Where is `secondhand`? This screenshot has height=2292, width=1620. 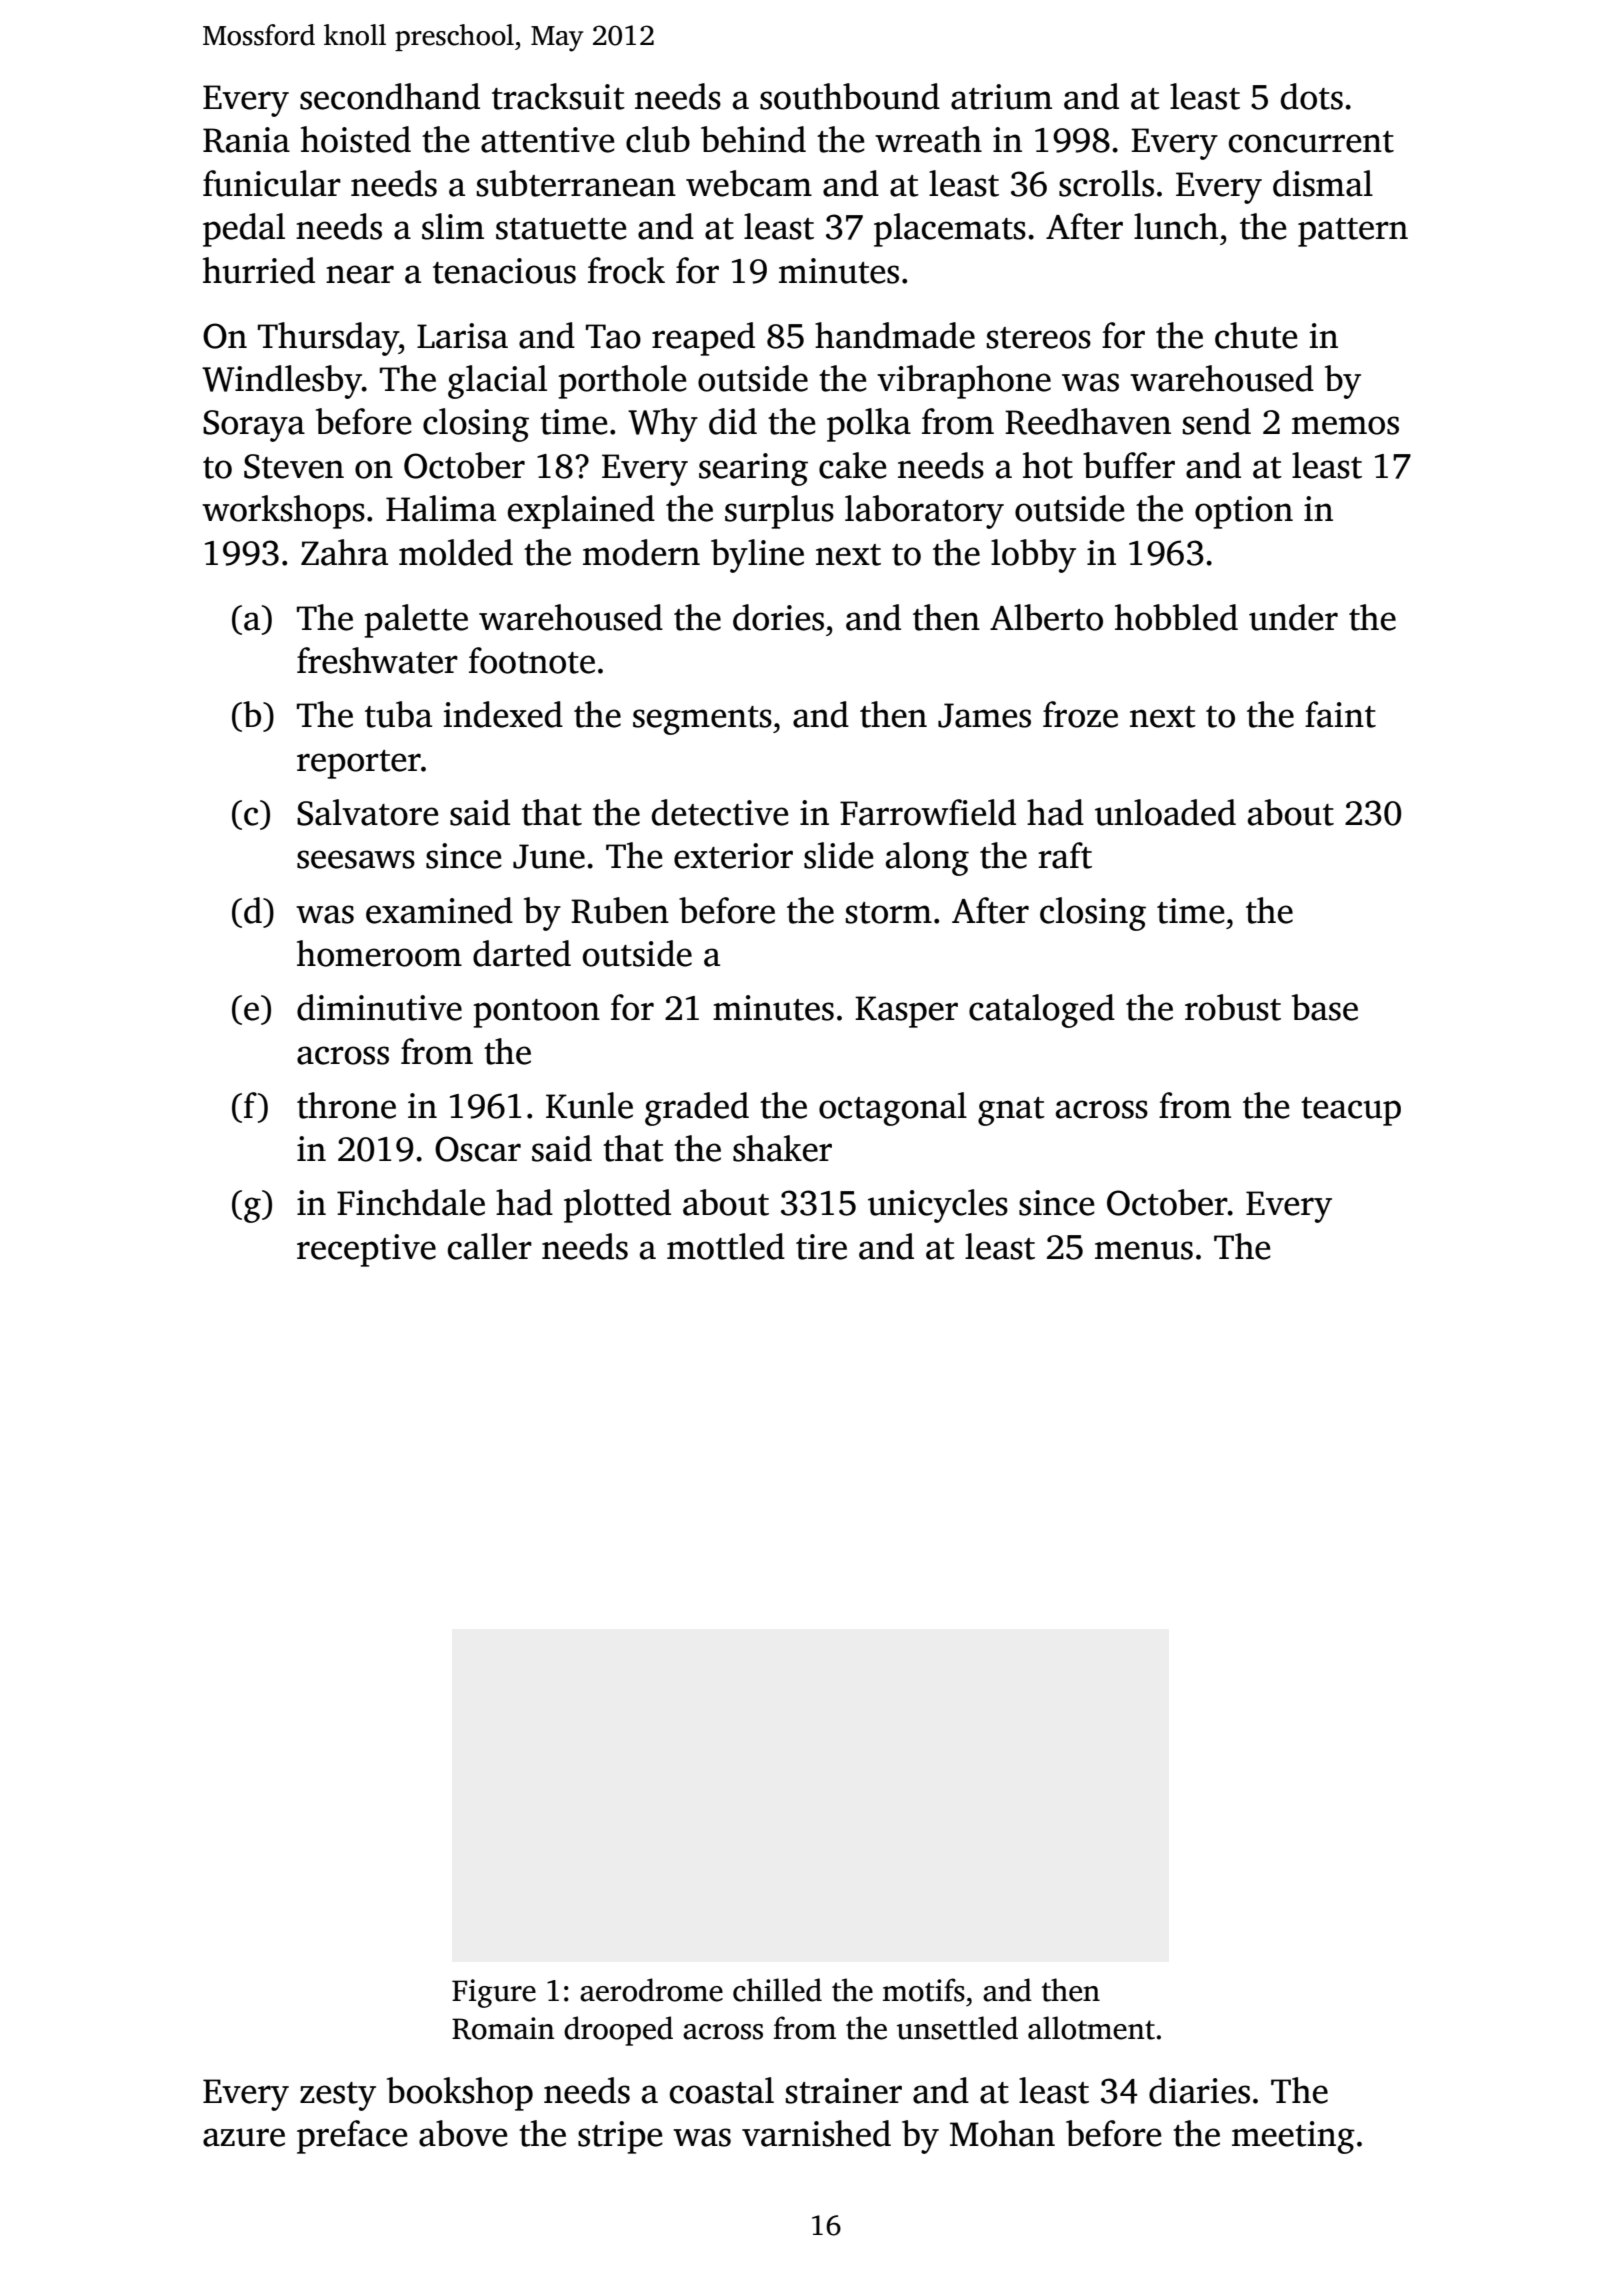
secondhand is located at coordinates (390, 96).
